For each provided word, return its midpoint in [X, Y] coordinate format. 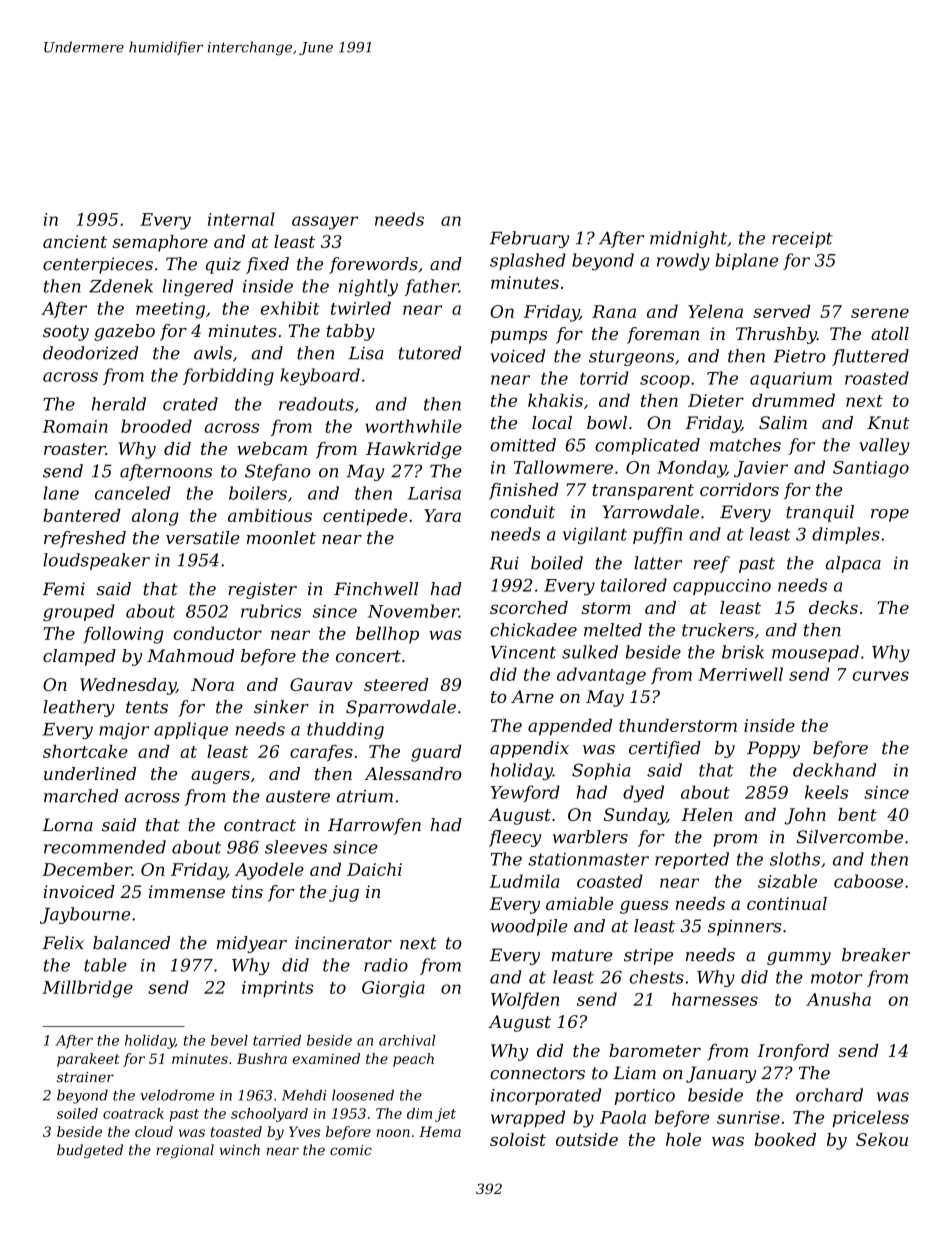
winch [240, 1150]
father [432, 287]
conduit [522, 512]
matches [745, 445]
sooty [66, 333]
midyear [252, 944]
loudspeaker [96, 561]
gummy [799, 958]
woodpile [529, 927]
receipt [802, 240]
